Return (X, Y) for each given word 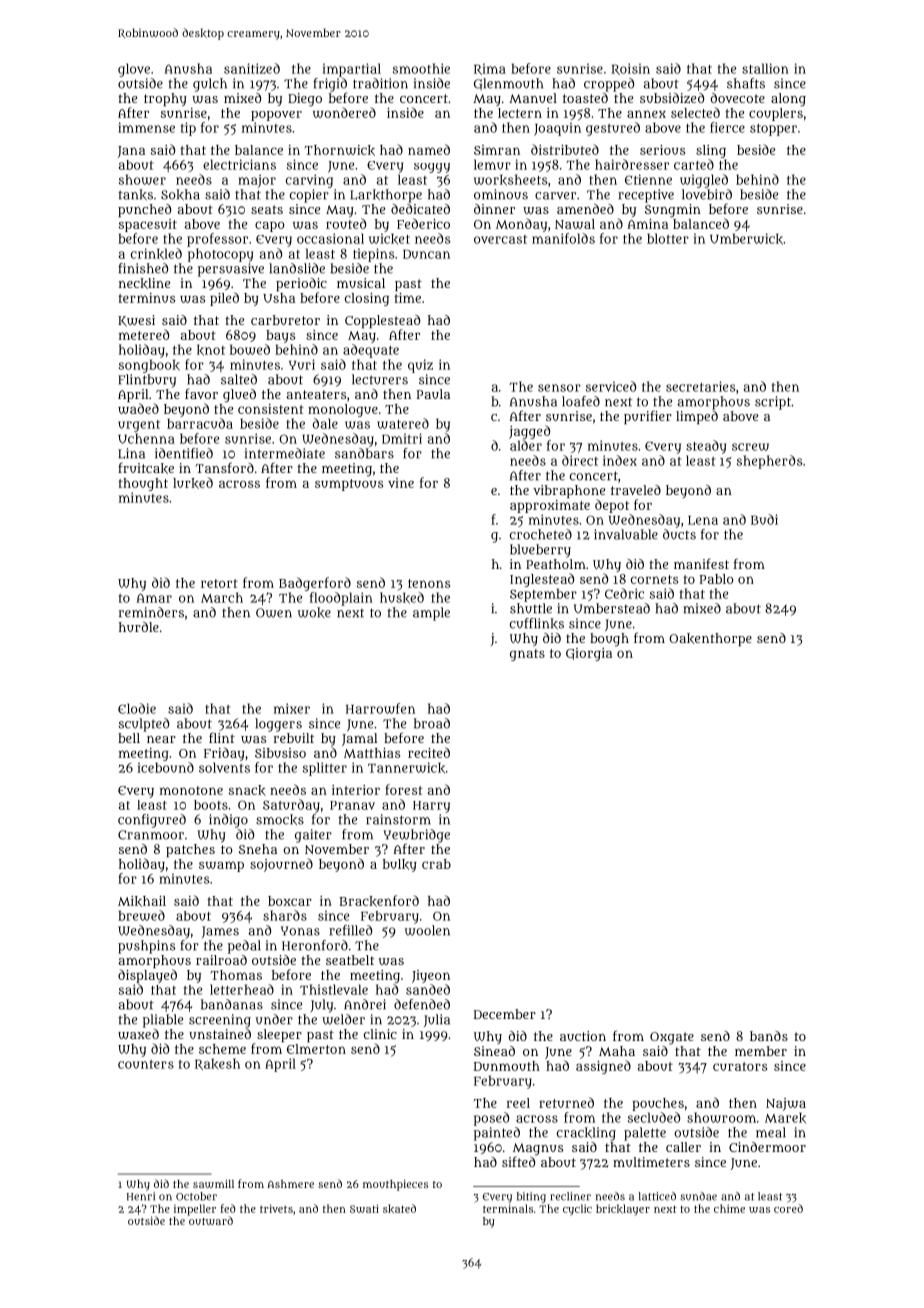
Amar (154, 598)
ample (431, 614)
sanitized (252, 68)
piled (224, 299)
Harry (431, 807)
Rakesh (217, 1064)
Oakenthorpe (710, 639)
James (220, 932)
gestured (613, 129)
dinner (494, 209)
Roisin (631, 69)
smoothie (421, 68)
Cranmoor (151, 835)
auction (583, 1036)
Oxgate (672, 1038)
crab (436, 864)
